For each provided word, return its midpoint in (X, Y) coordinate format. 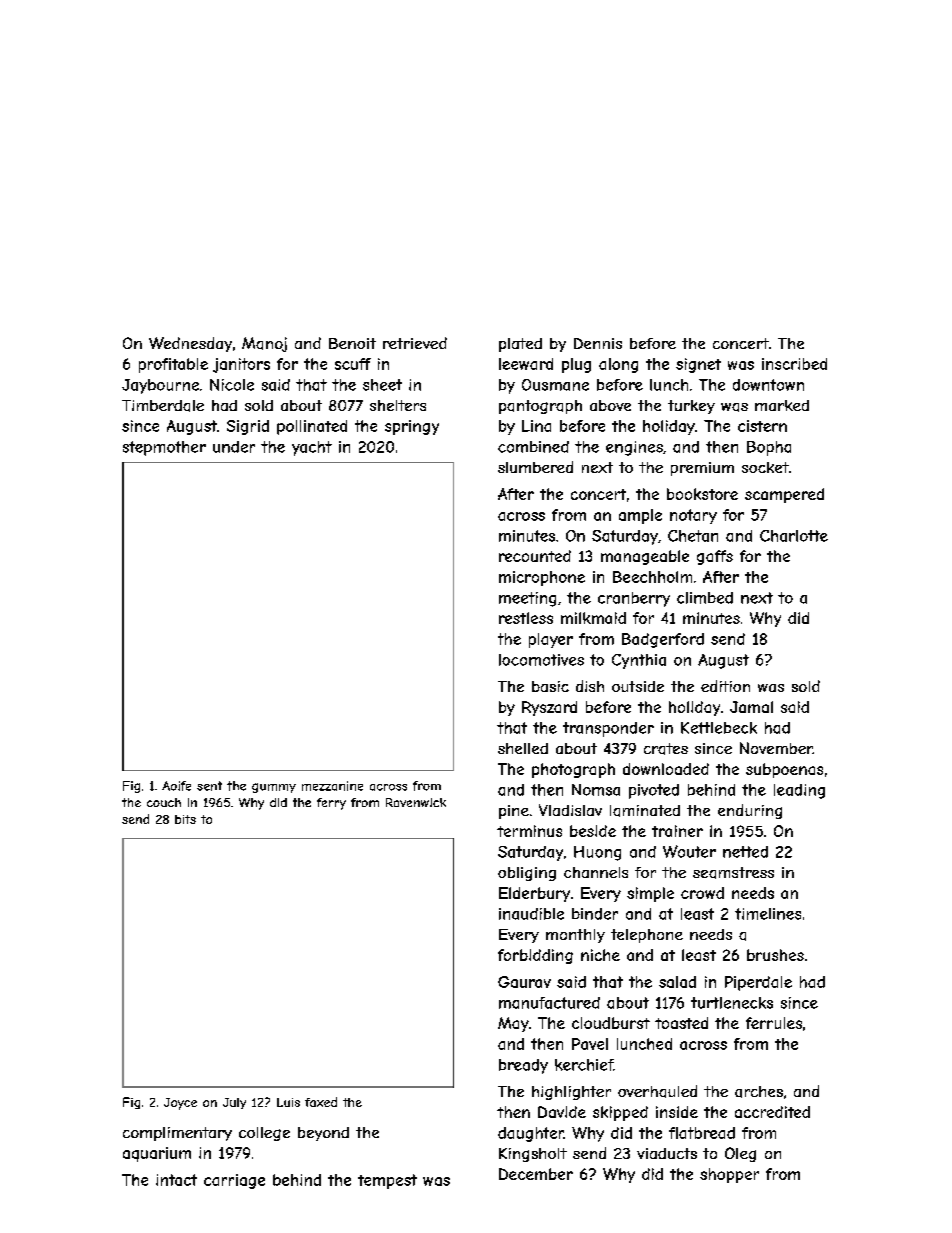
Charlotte (794, 536)
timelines (768, 914)
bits (185, 819)
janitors (241, 365)
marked (782, 405)
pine (514, 812)
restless (526, 618)
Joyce (180, 1104)
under (234, 447)
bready (523, 1066)
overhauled (657, 1091)
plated (520, 345)
